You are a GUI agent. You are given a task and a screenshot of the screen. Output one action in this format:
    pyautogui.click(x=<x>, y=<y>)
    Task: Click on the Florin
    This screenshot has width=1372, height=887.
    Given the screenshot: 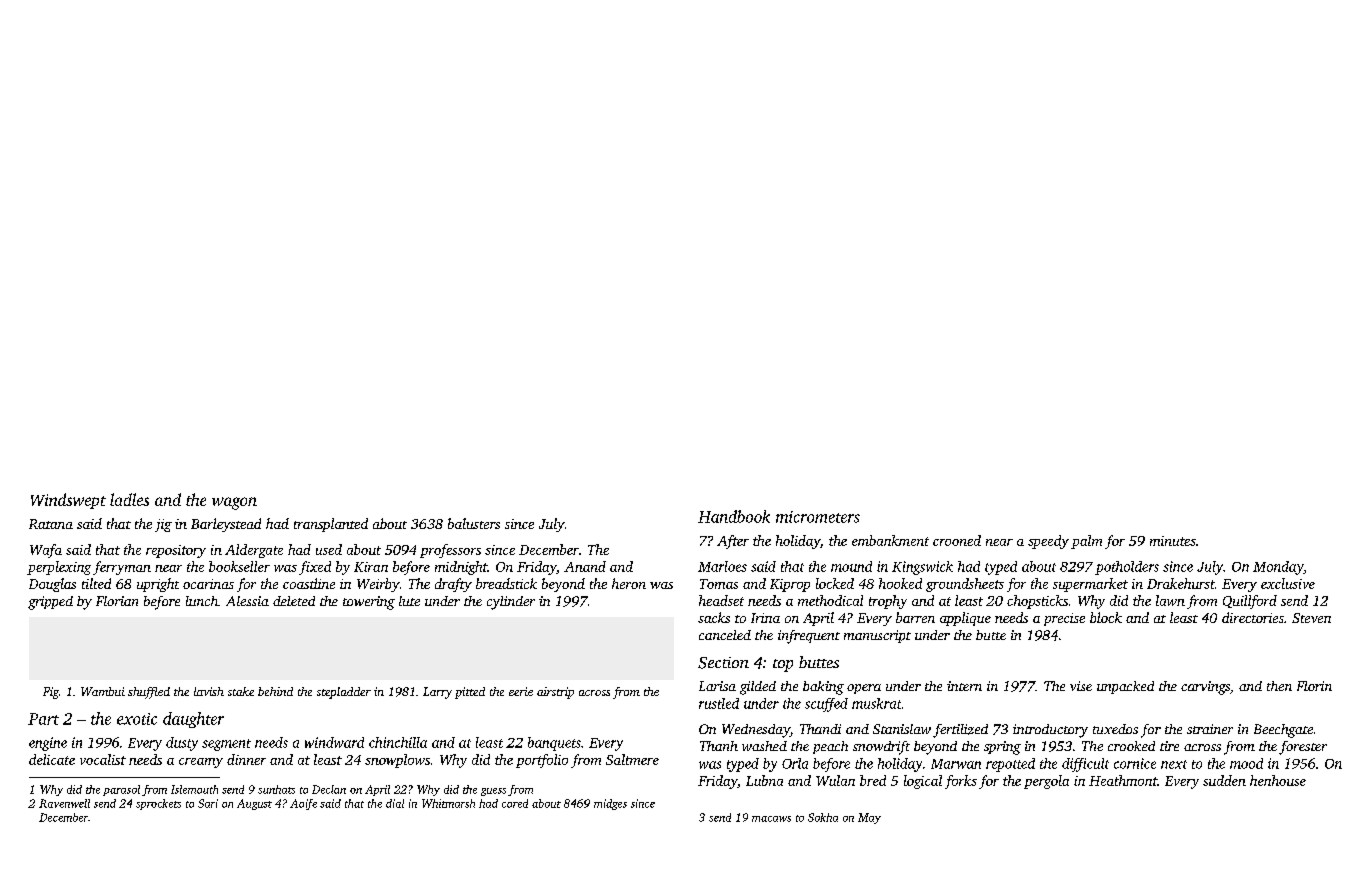 What is the action you would take?
    pyautogui.click(x=1314, y=686)
